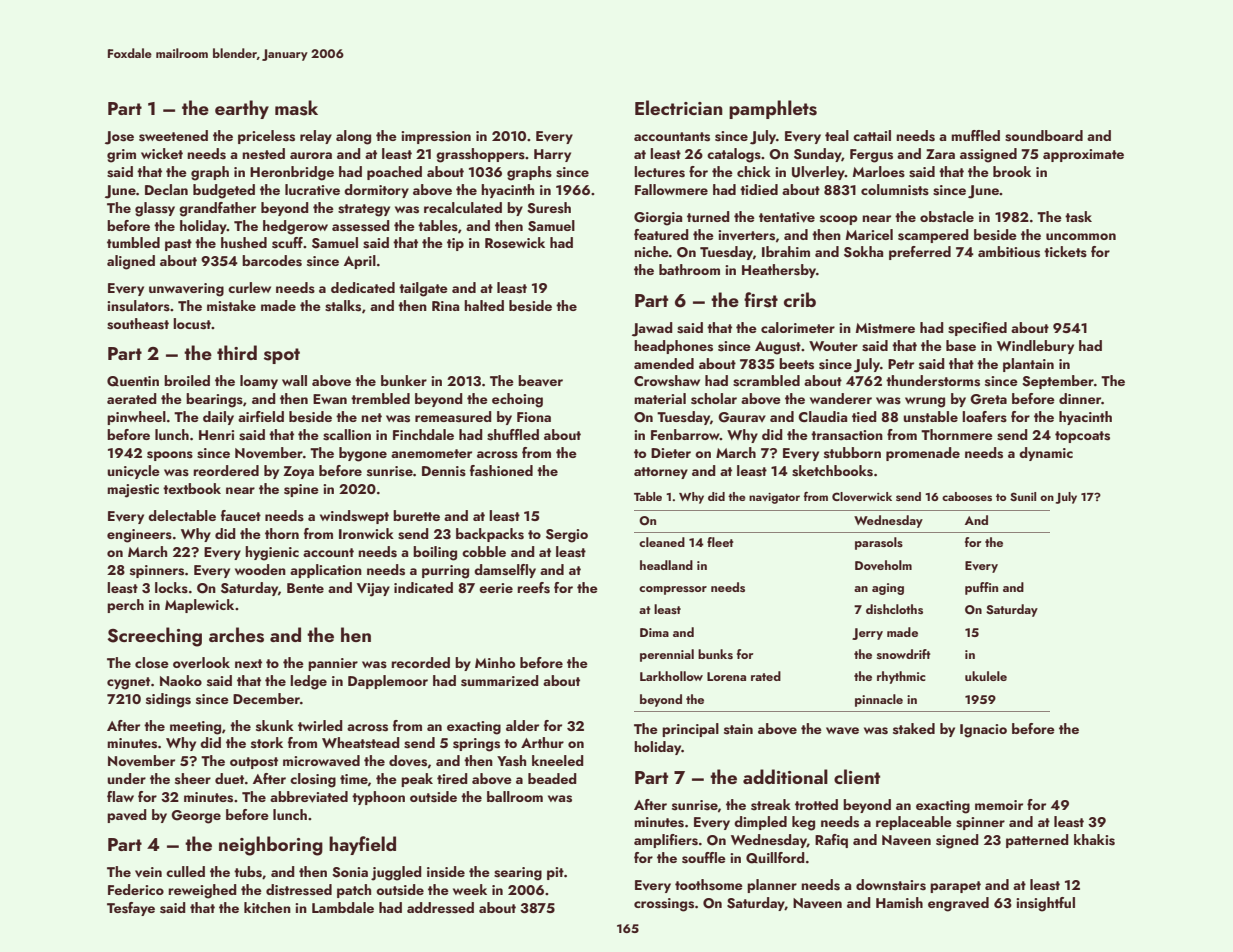  What do you see at coordinates (549, 208) in the document?
I see `Suresh` at bounding box center [549, 208].
